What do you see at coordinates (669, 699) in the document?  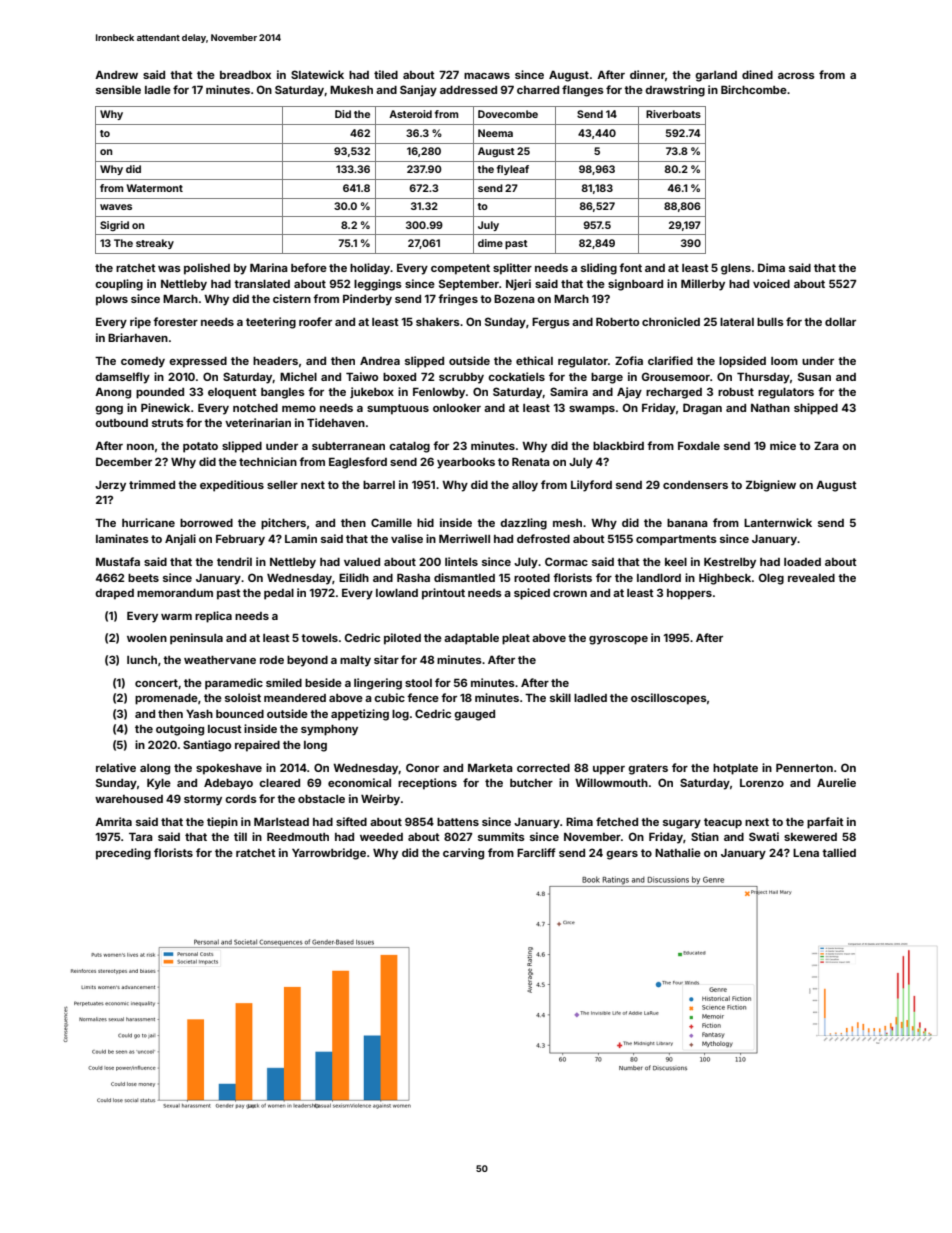 I see `oscilloscopes` at bounding box center [669, 699].
